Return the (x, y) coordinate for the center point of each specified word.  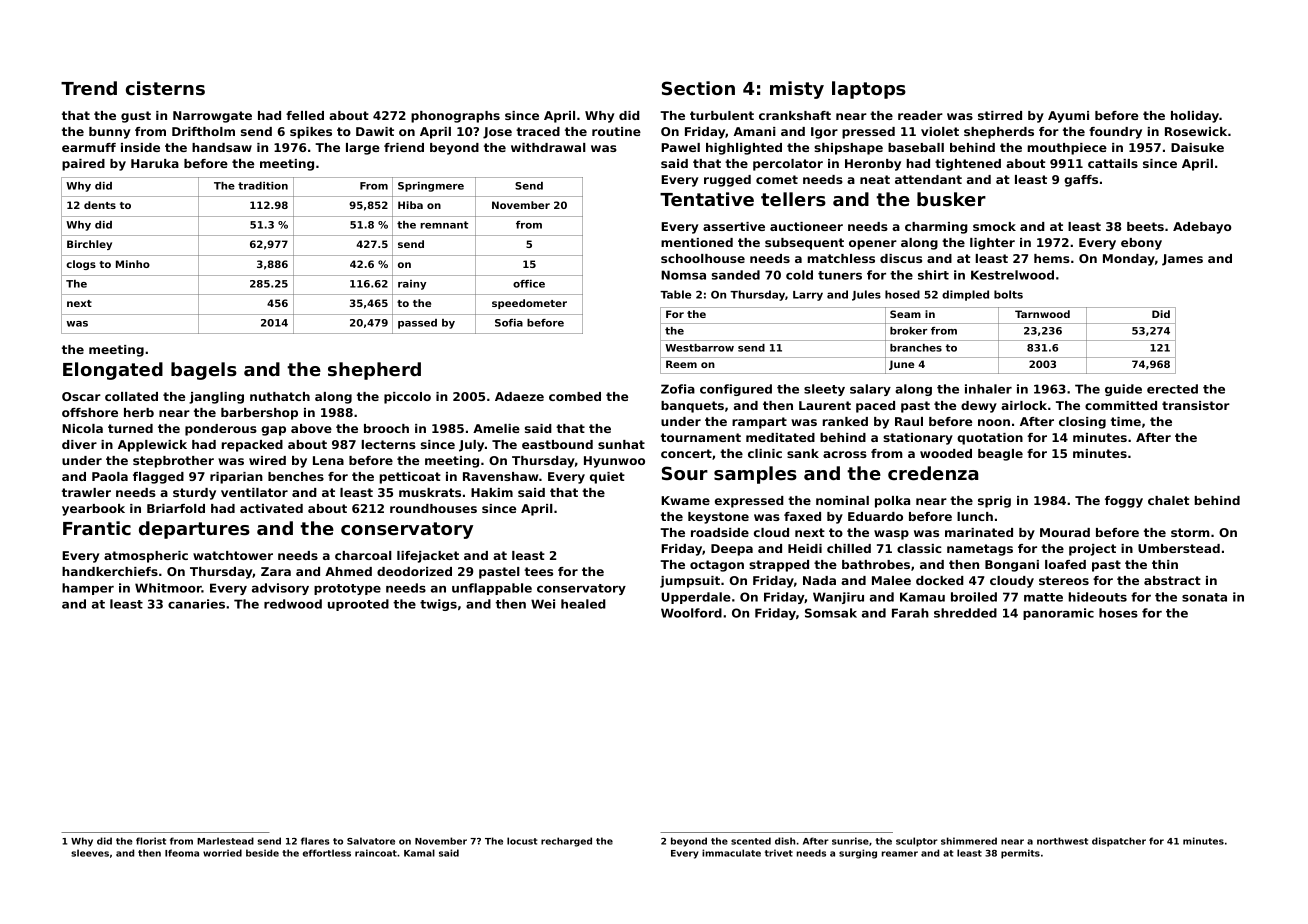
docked (940, 580)
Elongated (113, 371)
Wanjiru (838, 598)
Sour (685, 473)
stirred (1000, 115)
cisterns (165, 88)
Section (698, 88)
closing (1082, 423)
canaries (196, 604)
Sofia (509, 323)
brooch (386, 428)
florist (151, 841)
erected (1172, 389)
